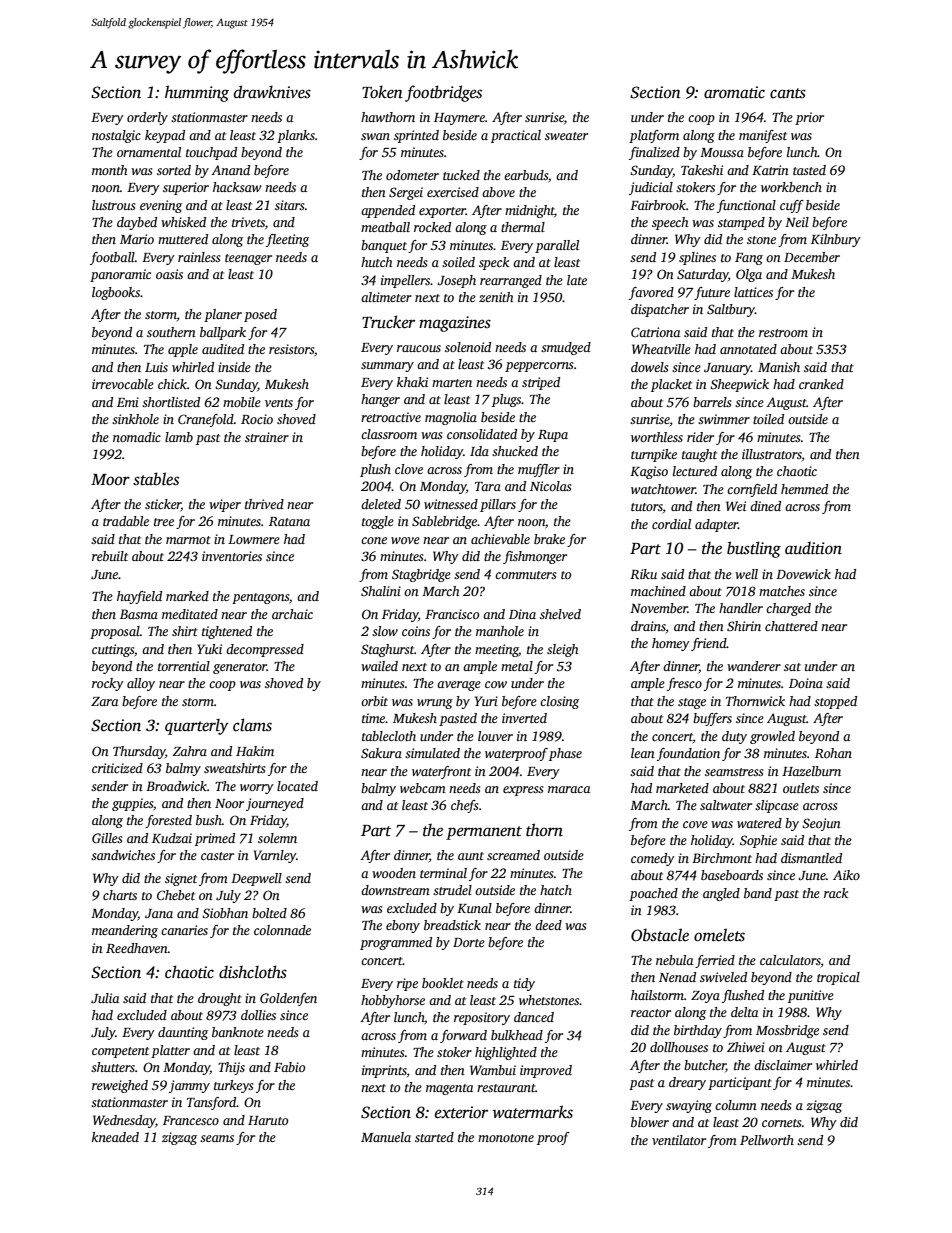 The image size is (952, 1233). What do you see at coordinates (289, 521) in the image?
I see `Ratana` at bounding box center [289, 521].
